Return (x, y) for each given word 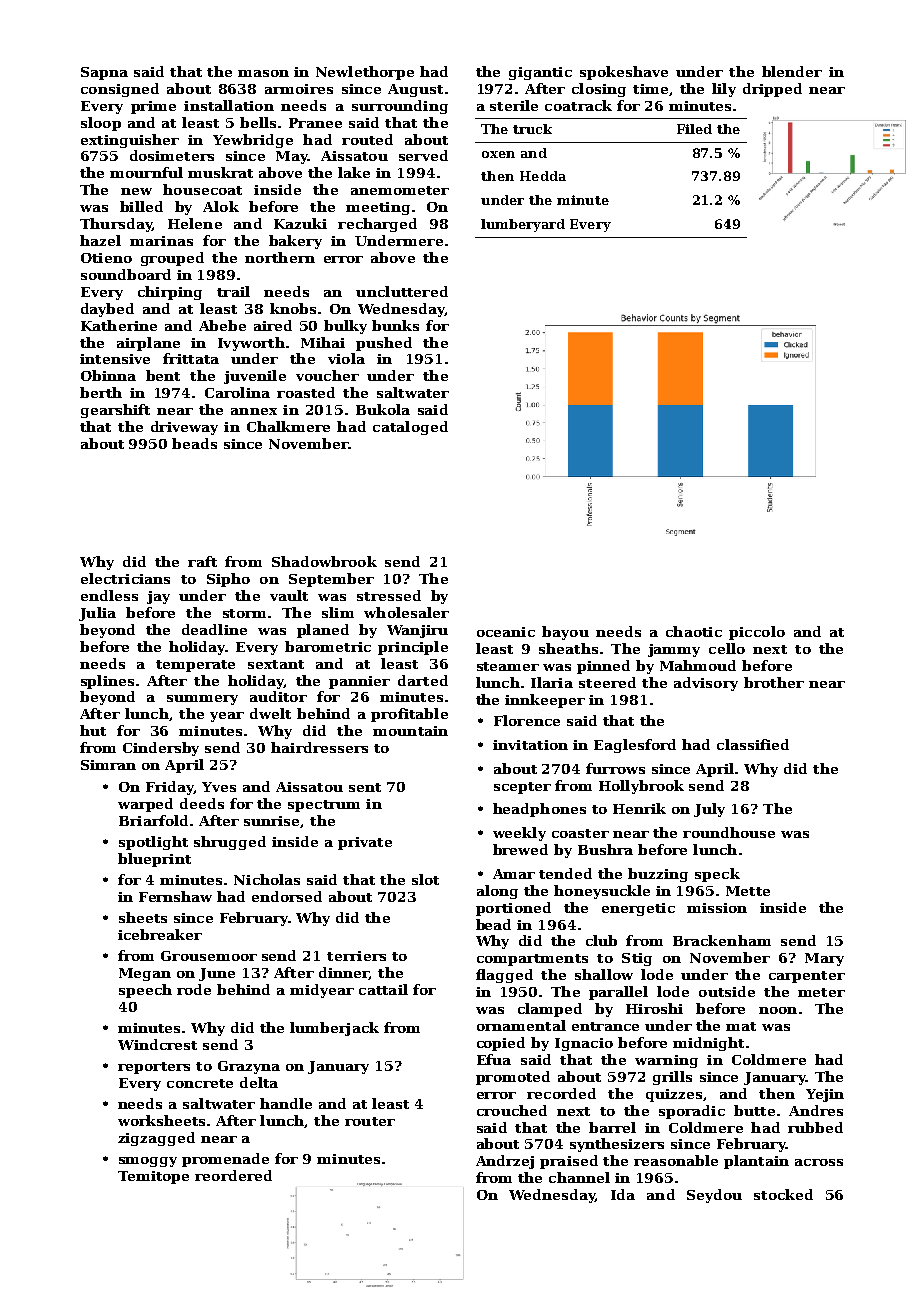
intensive (115, 359)
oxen (498, 154)
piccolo (757, 633)
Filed (694, 129)
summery (202, 700)
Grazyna (249, 1067)
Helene (195, 223)
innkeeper (545, 701)
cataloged (410, 428)
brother (774, 682)
